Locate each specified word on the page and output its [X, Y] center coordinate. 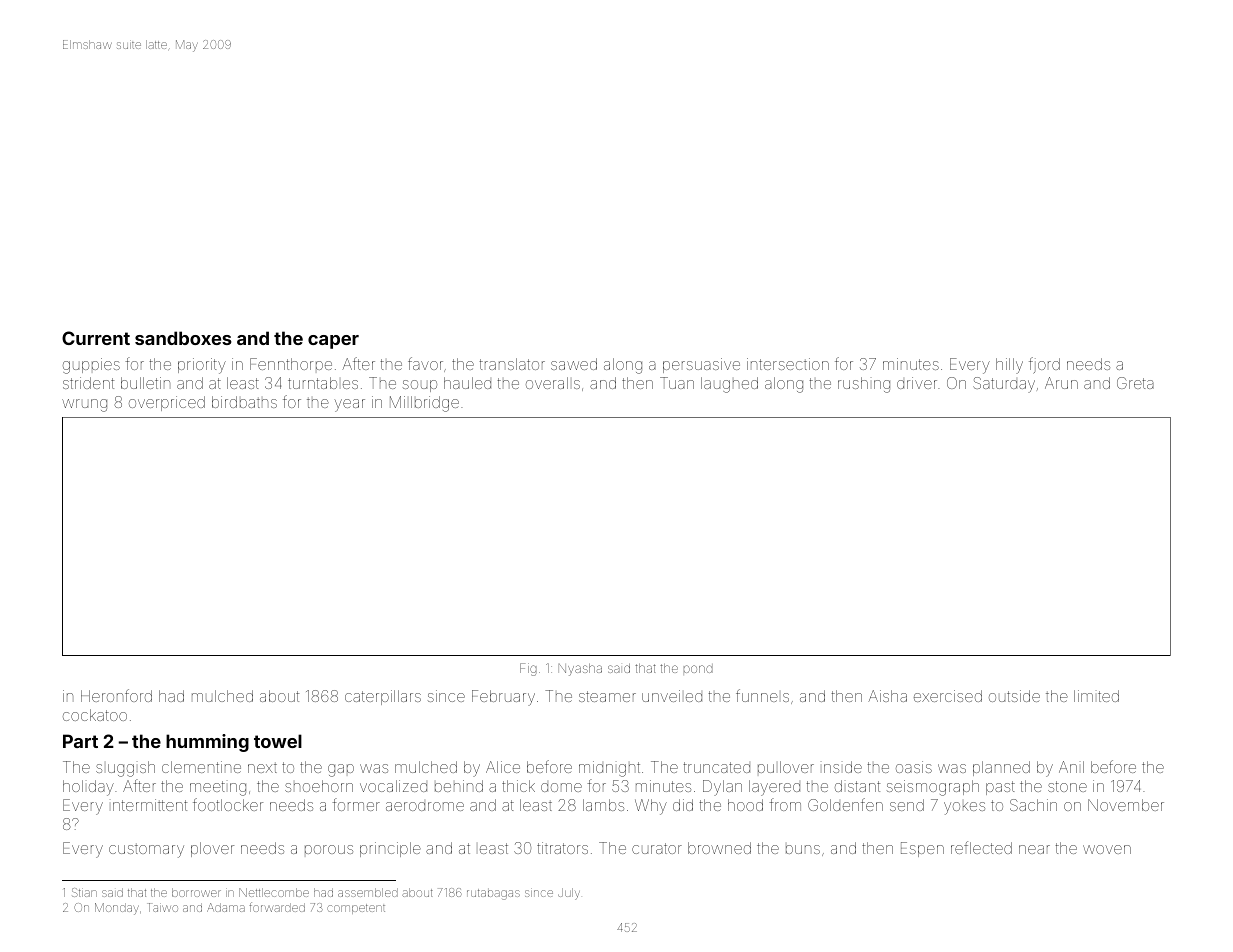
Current [96, 338]
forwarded [277, 907]
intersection [788, 364]
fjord [1044, 365]
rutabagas [493, 894]
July [569, 894]
